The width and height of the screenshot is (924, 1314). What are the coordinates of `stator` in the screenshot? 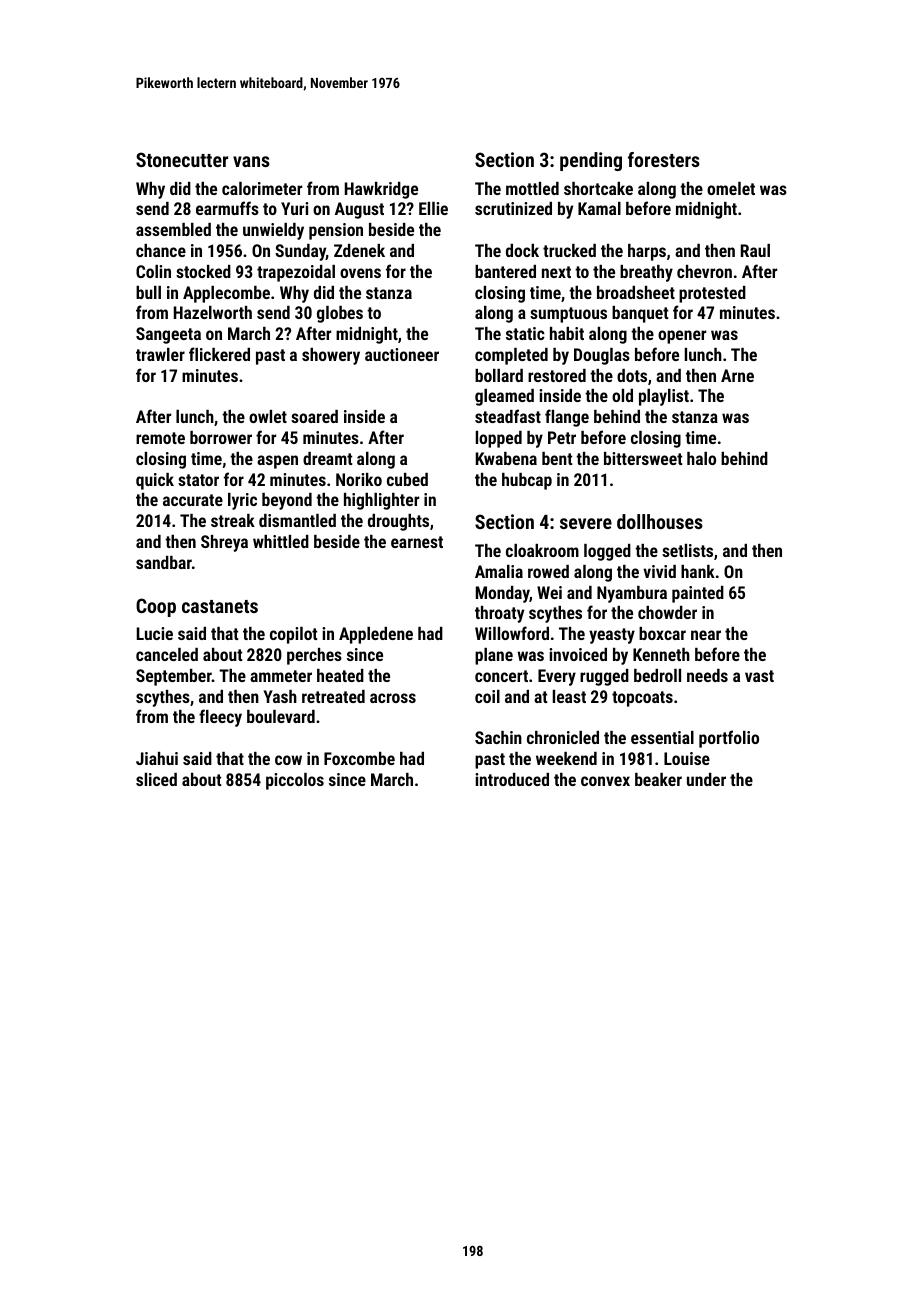 It's located at (198, 480).
